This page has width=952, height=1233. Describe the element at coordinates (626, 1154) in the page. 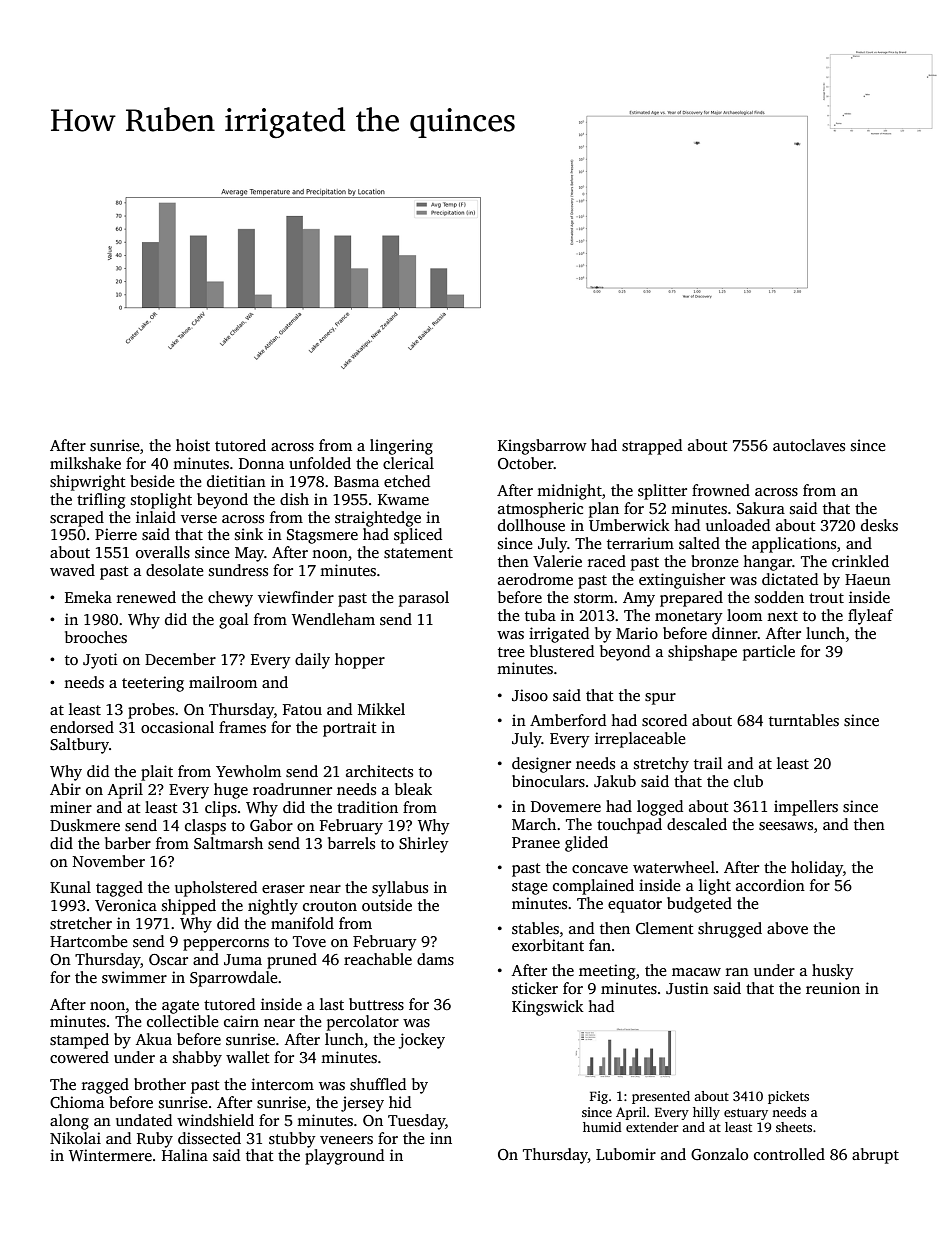

I see `Lubomir` at that location.
